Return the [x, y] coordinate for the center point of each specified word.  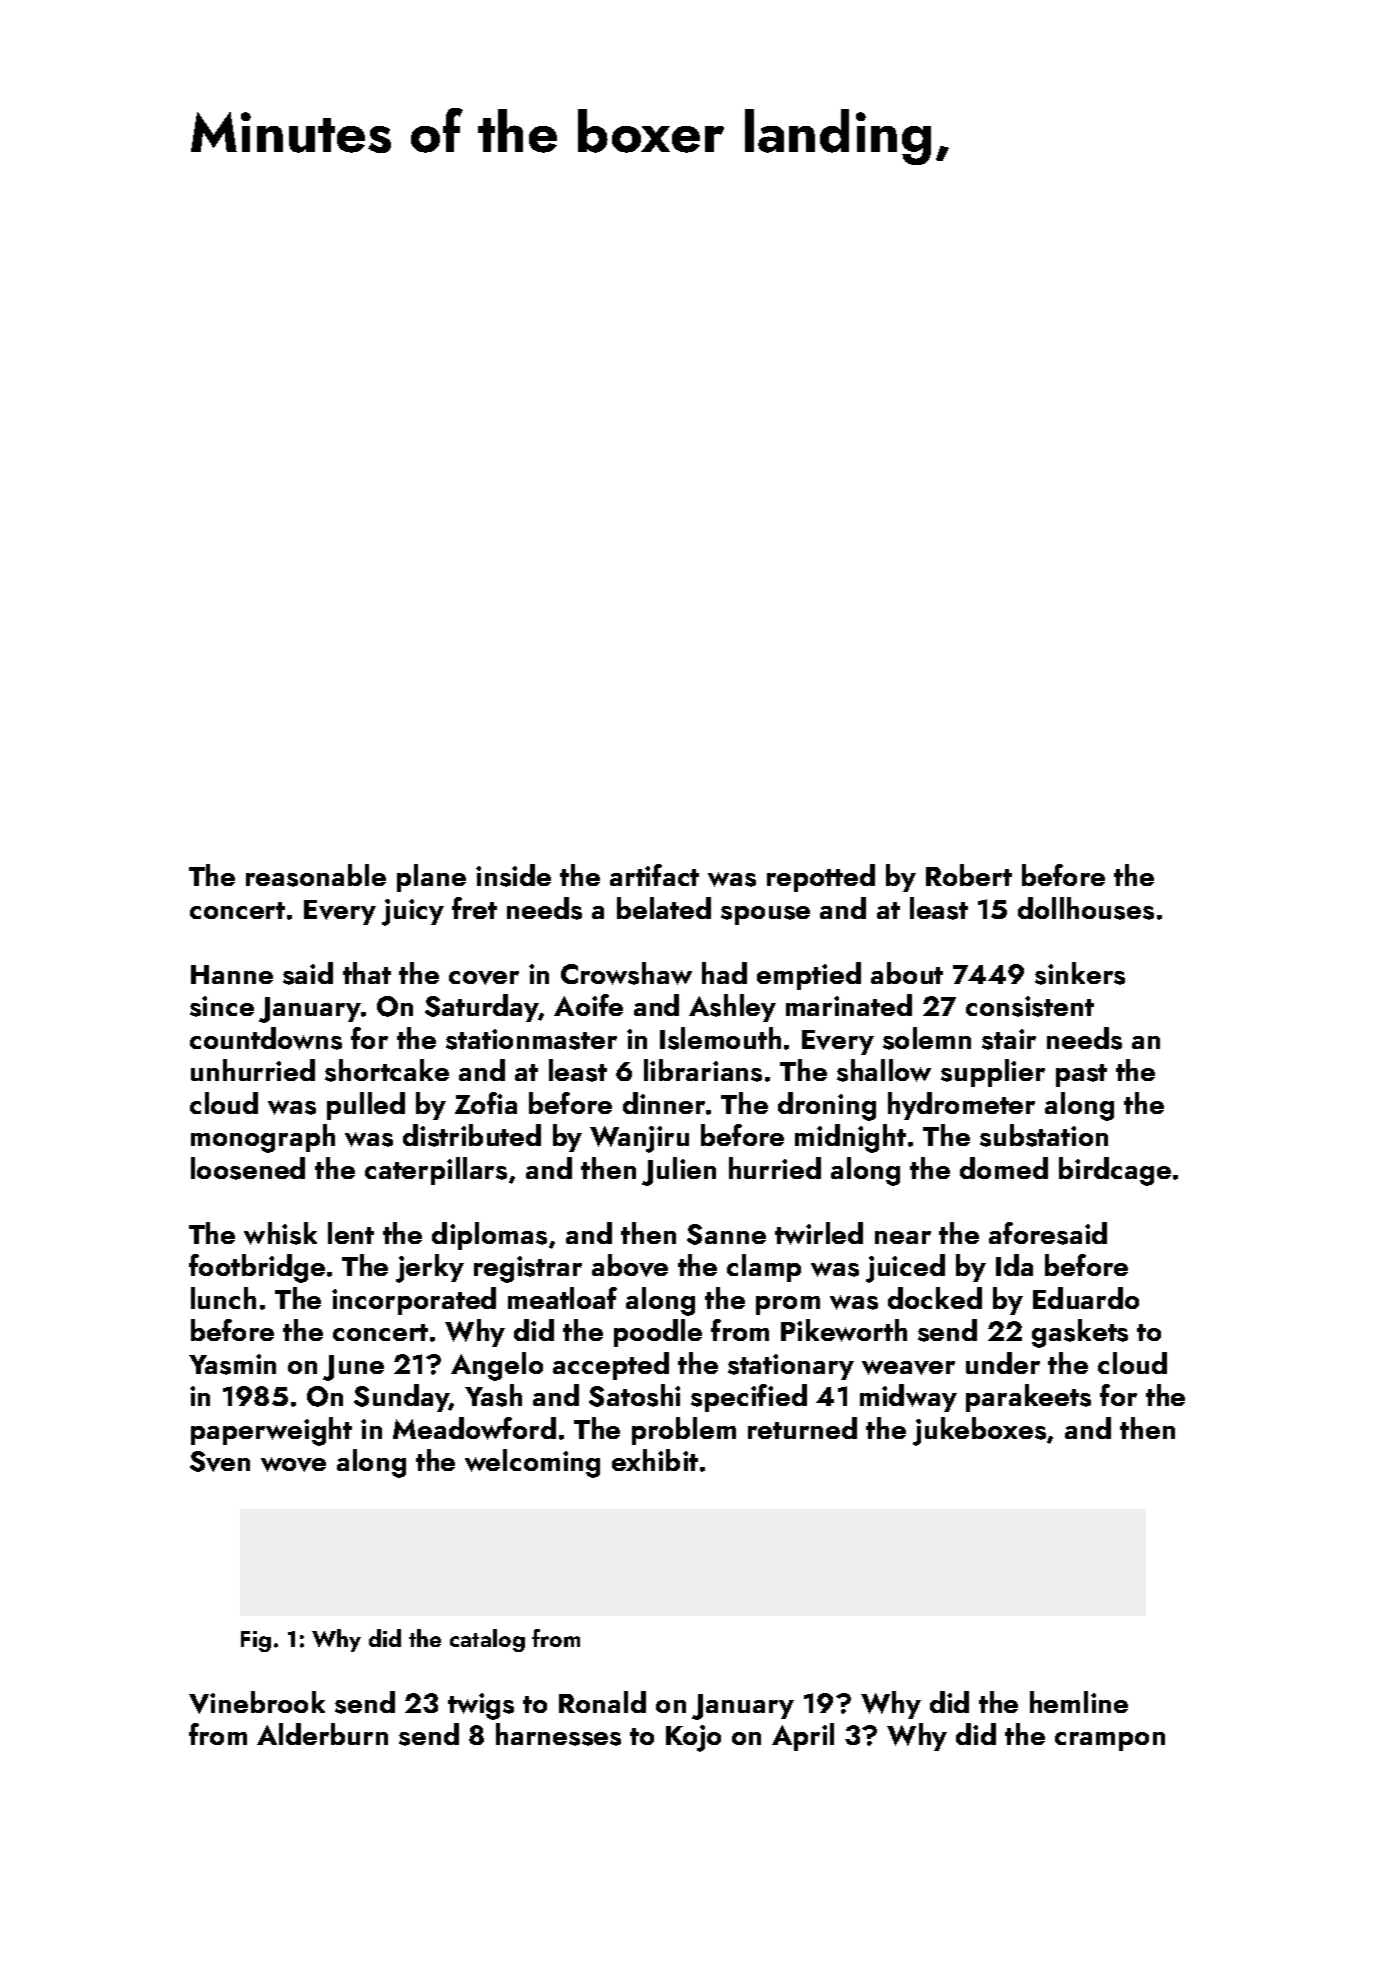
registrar [528, 1269]
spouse [765, 915]
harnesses [558, 1734]
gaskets [1080, 1333]
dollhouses [1086, 908]
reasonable [316, 875]
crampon [1110, 1741]
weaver [908, 1367]
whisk [280, 1233]
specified [749, 1398]
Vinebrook [257, 1702]
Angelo [497, 1366]
